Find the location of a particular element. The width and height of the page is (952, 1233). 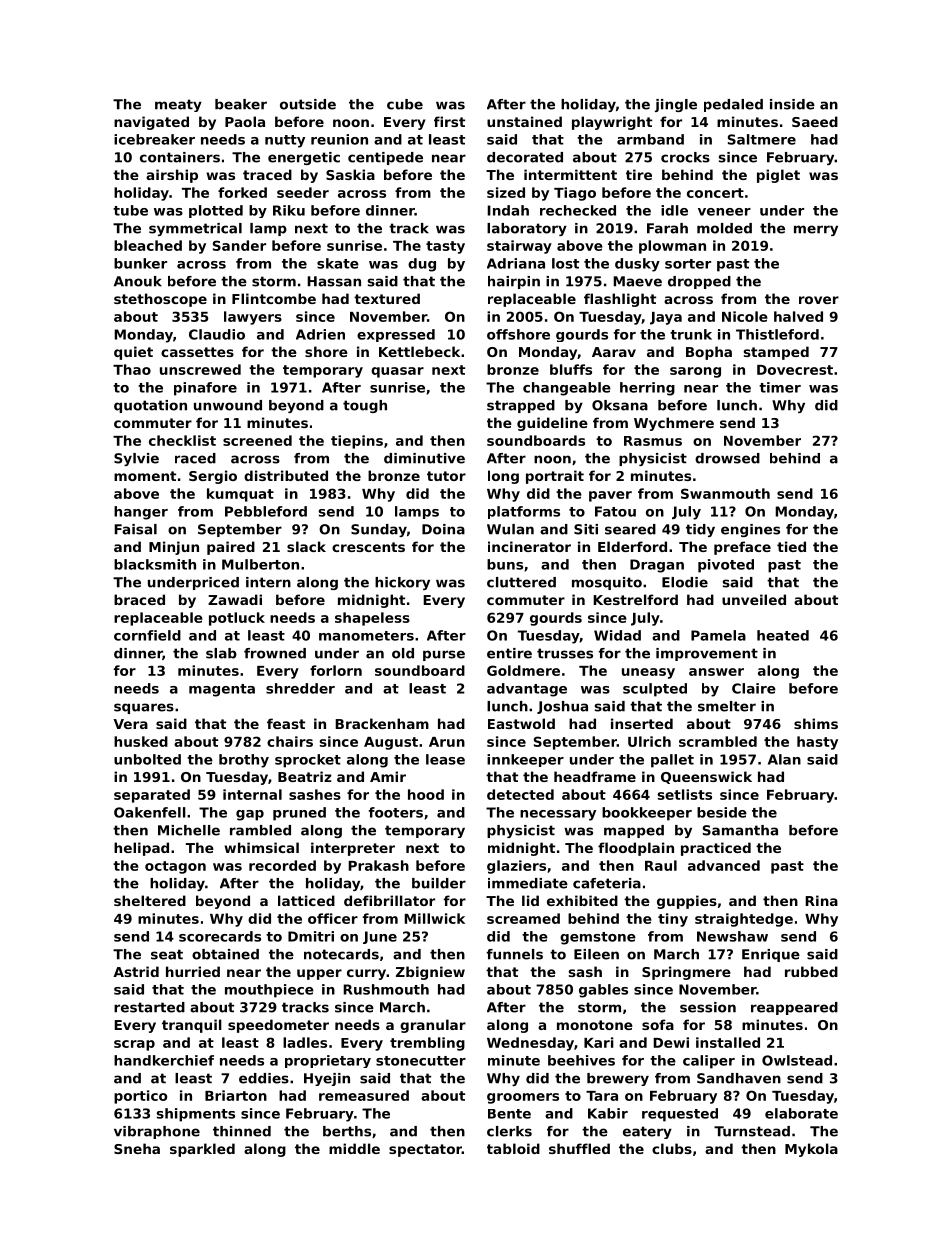

Claudio is located at coordinates (217, 334).
